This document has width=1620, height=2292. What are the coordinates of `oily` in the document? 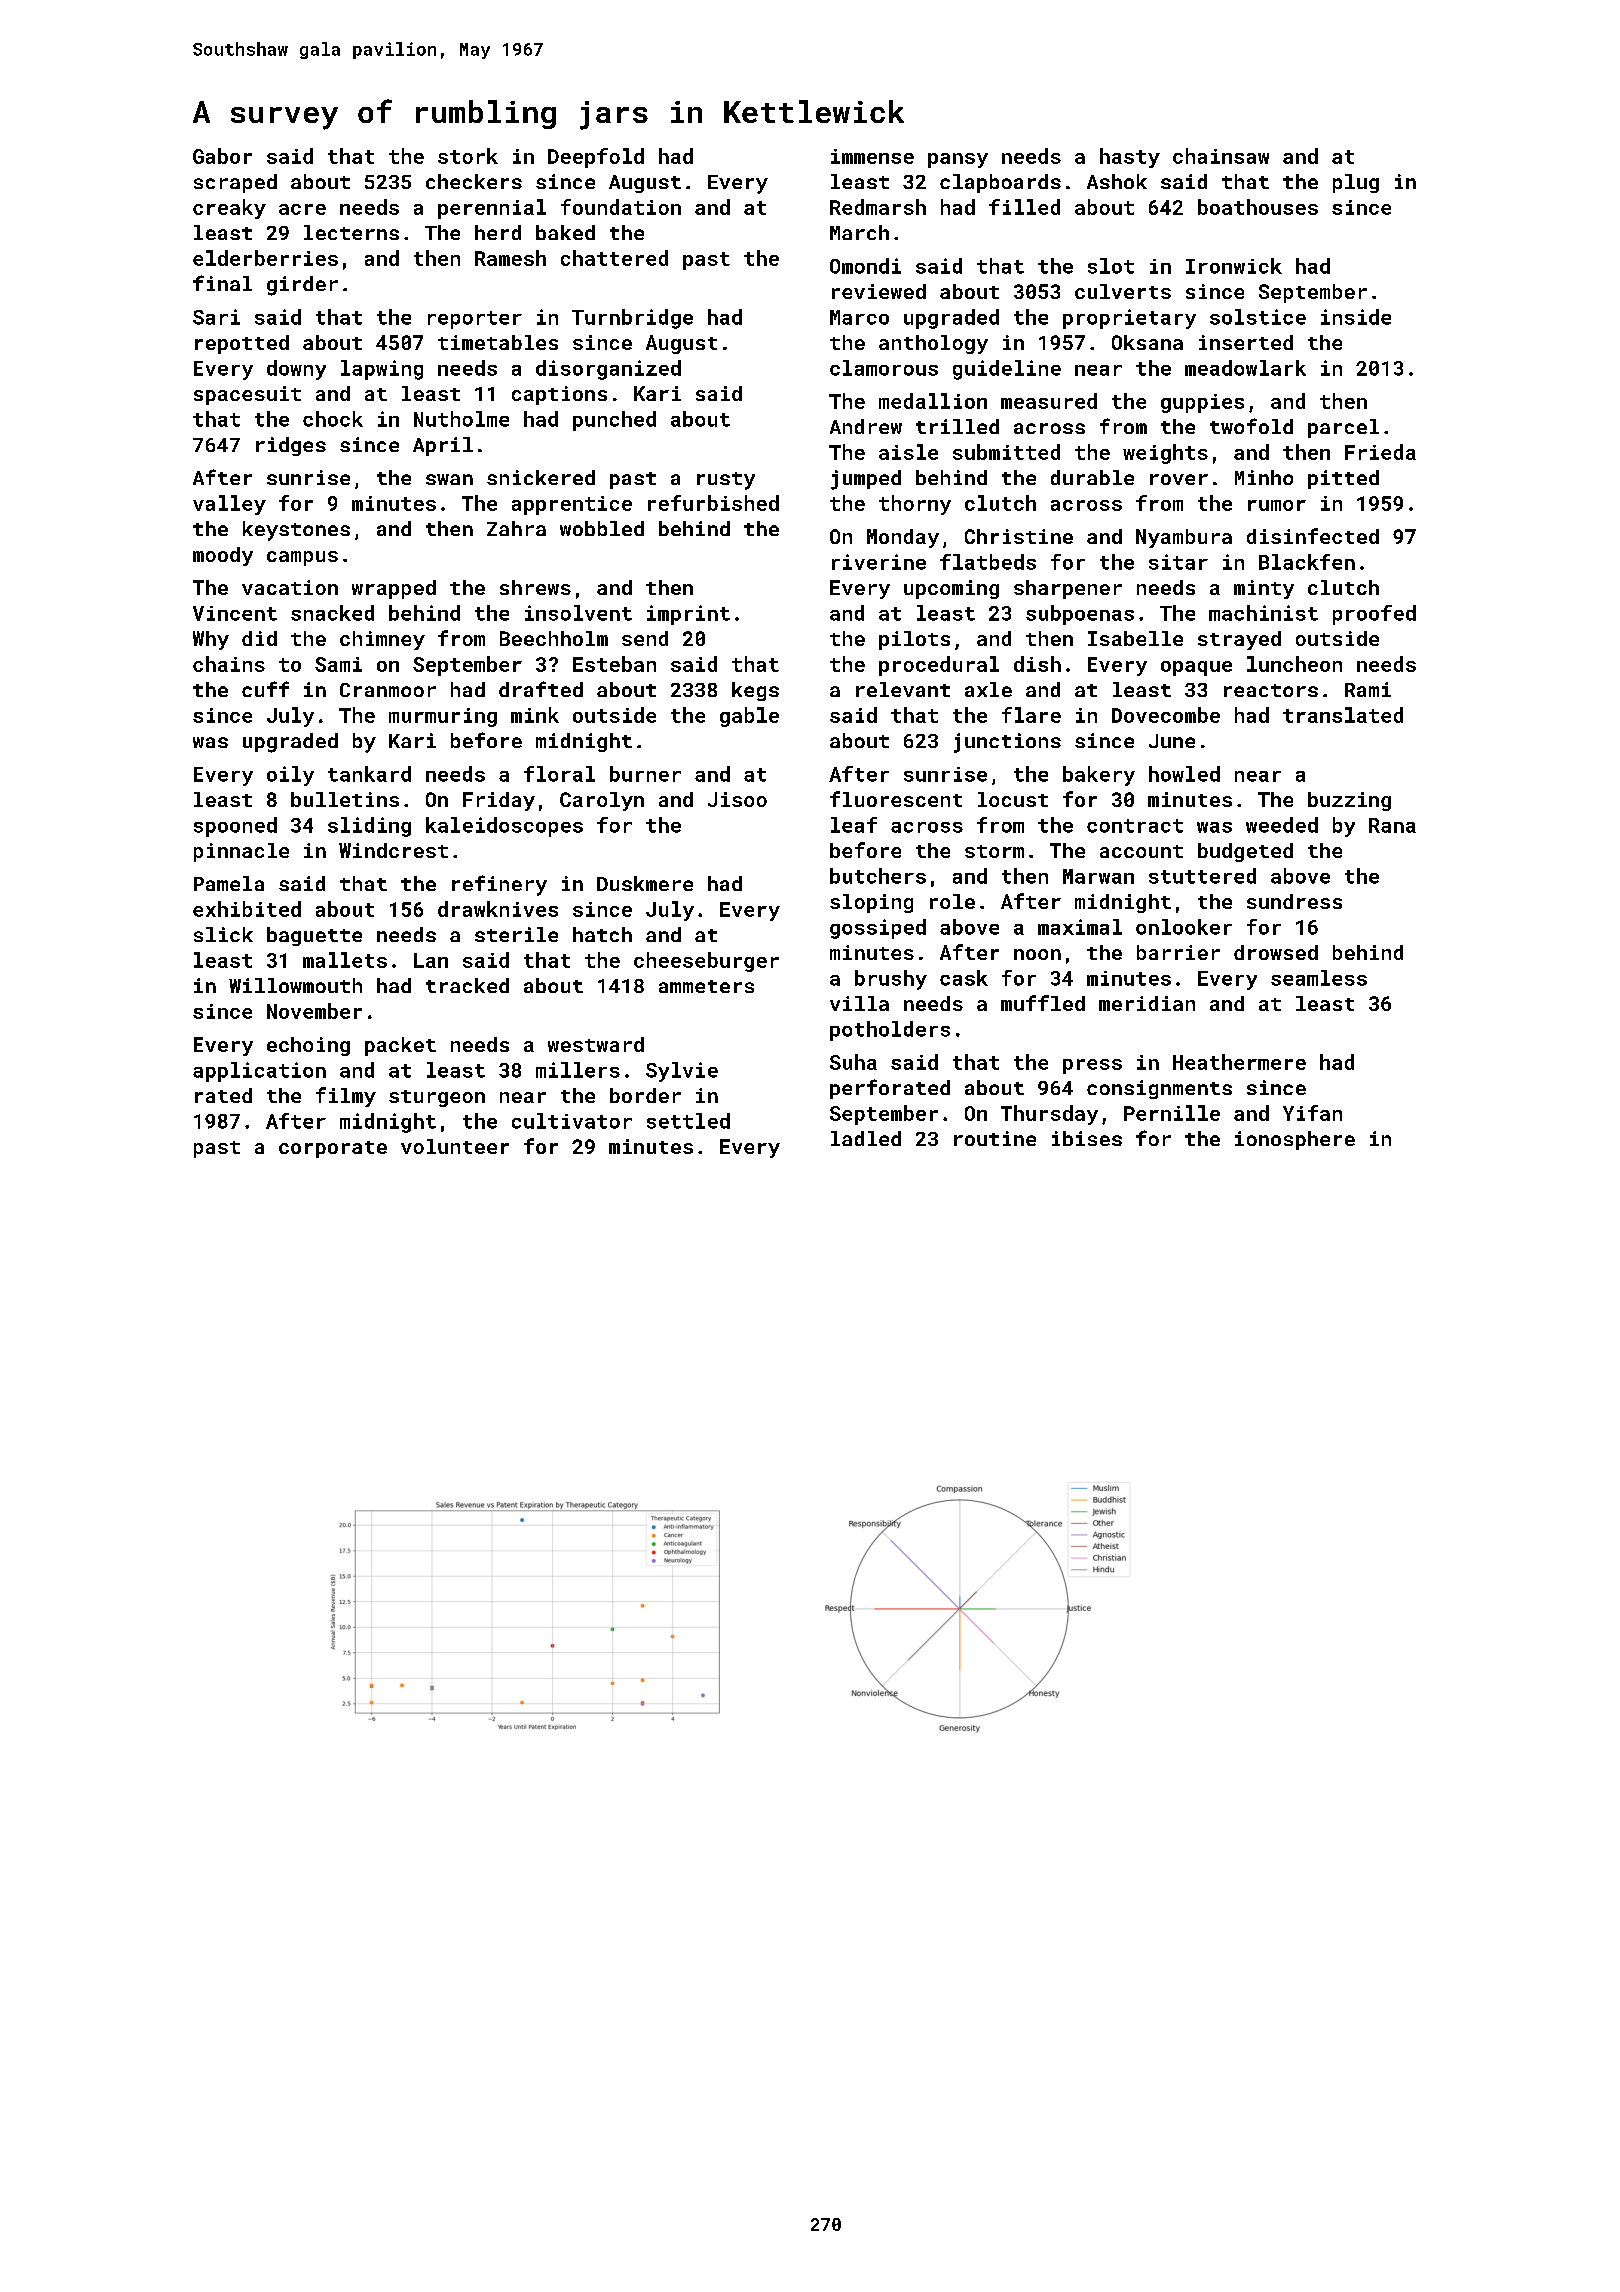 It's located at (290, 776).
